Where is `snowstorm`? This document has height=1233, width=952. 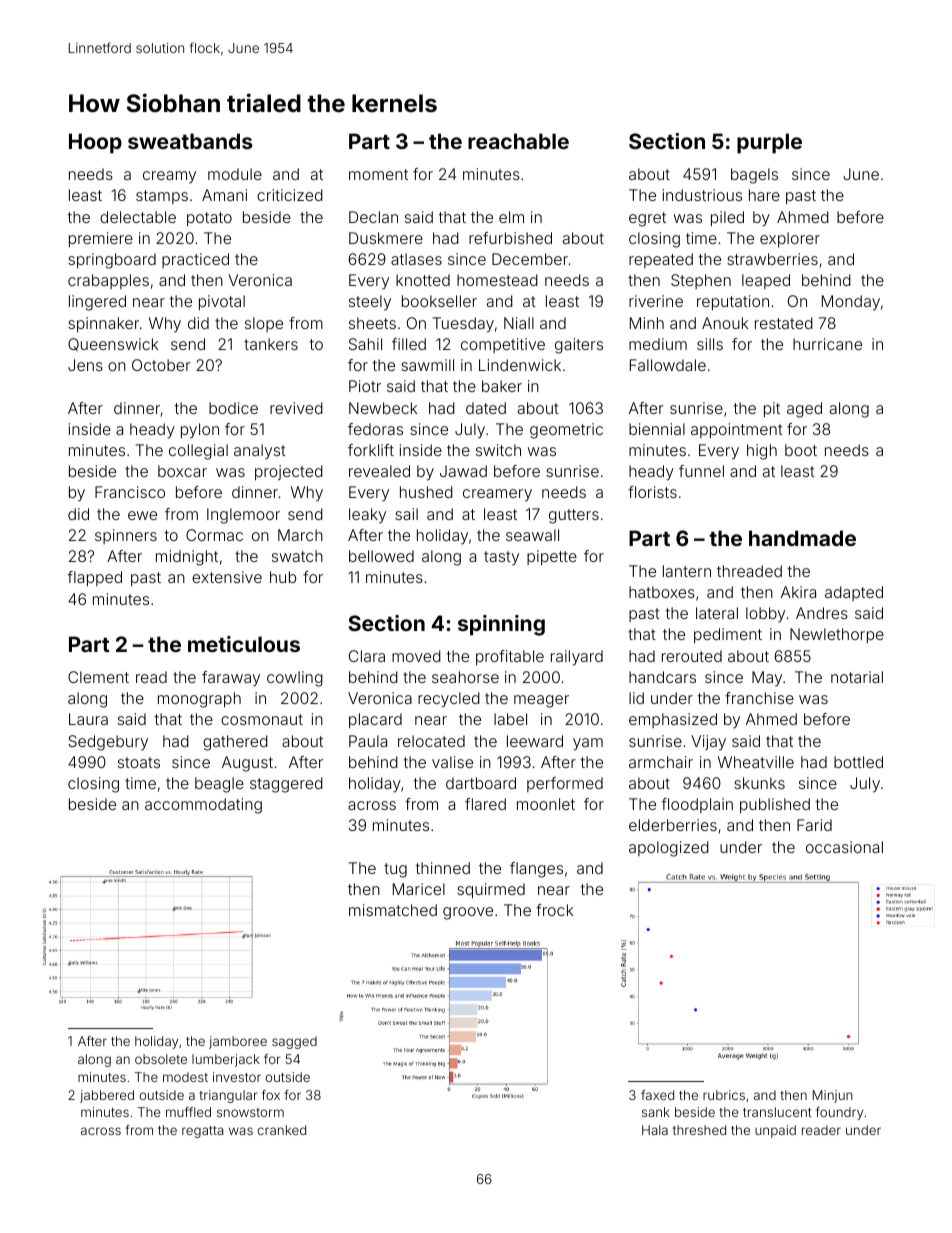 snowstorm is located at coordinates (250, 1112).
